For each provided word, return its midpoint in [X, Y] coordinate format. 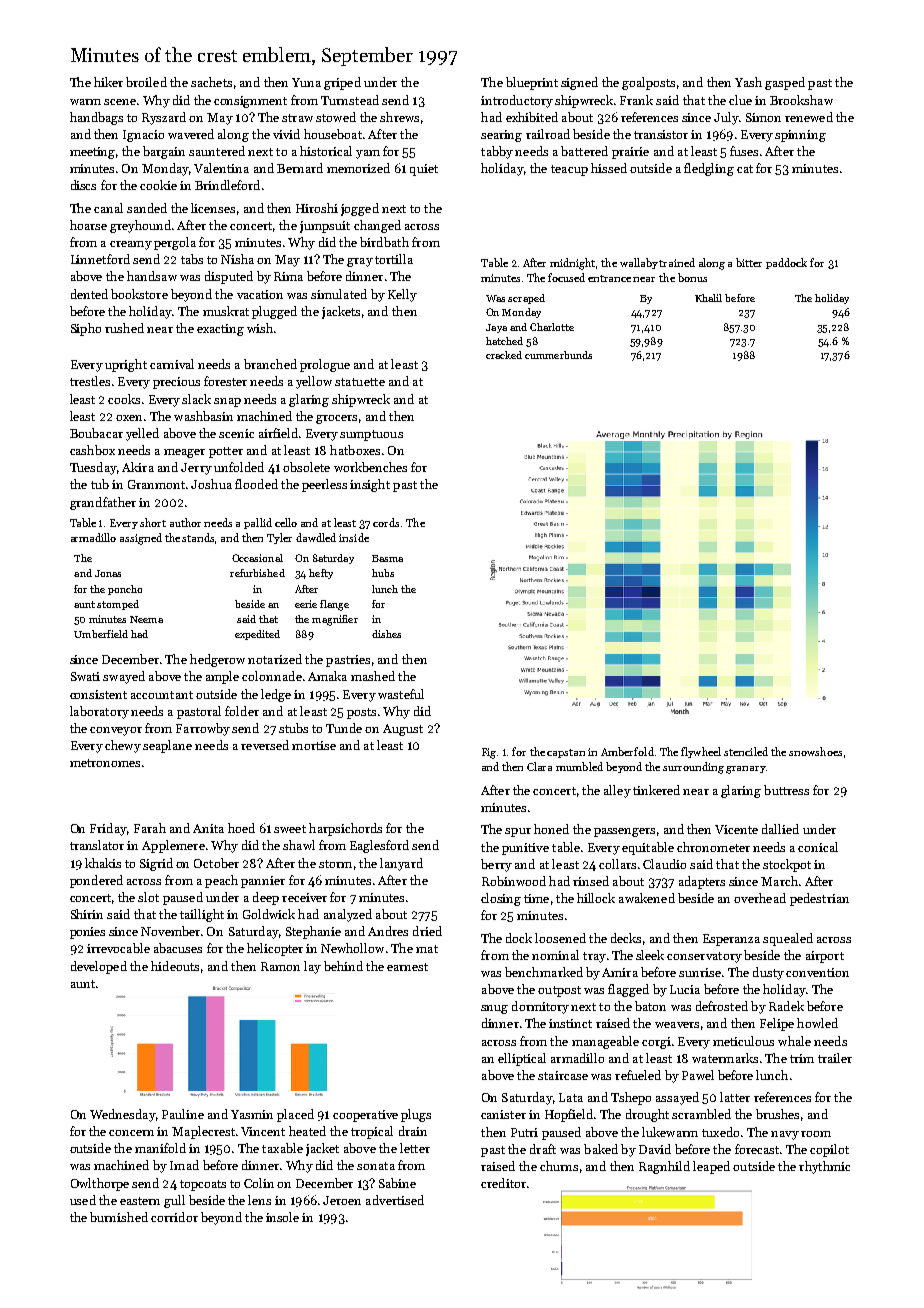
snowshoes [815, 751]
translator [97, 845]
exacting [220, 330]
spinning [800, 136]
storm [335, 864]
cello [286, 522]
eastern [140, 1201]
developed [99, 967]
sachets [211, 82]
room [816, 1134]
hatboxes [355, 450]
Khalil [708, 298]
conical [818, 847]
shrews [399, 117]
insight [370, 485]
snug [494, 1009]
